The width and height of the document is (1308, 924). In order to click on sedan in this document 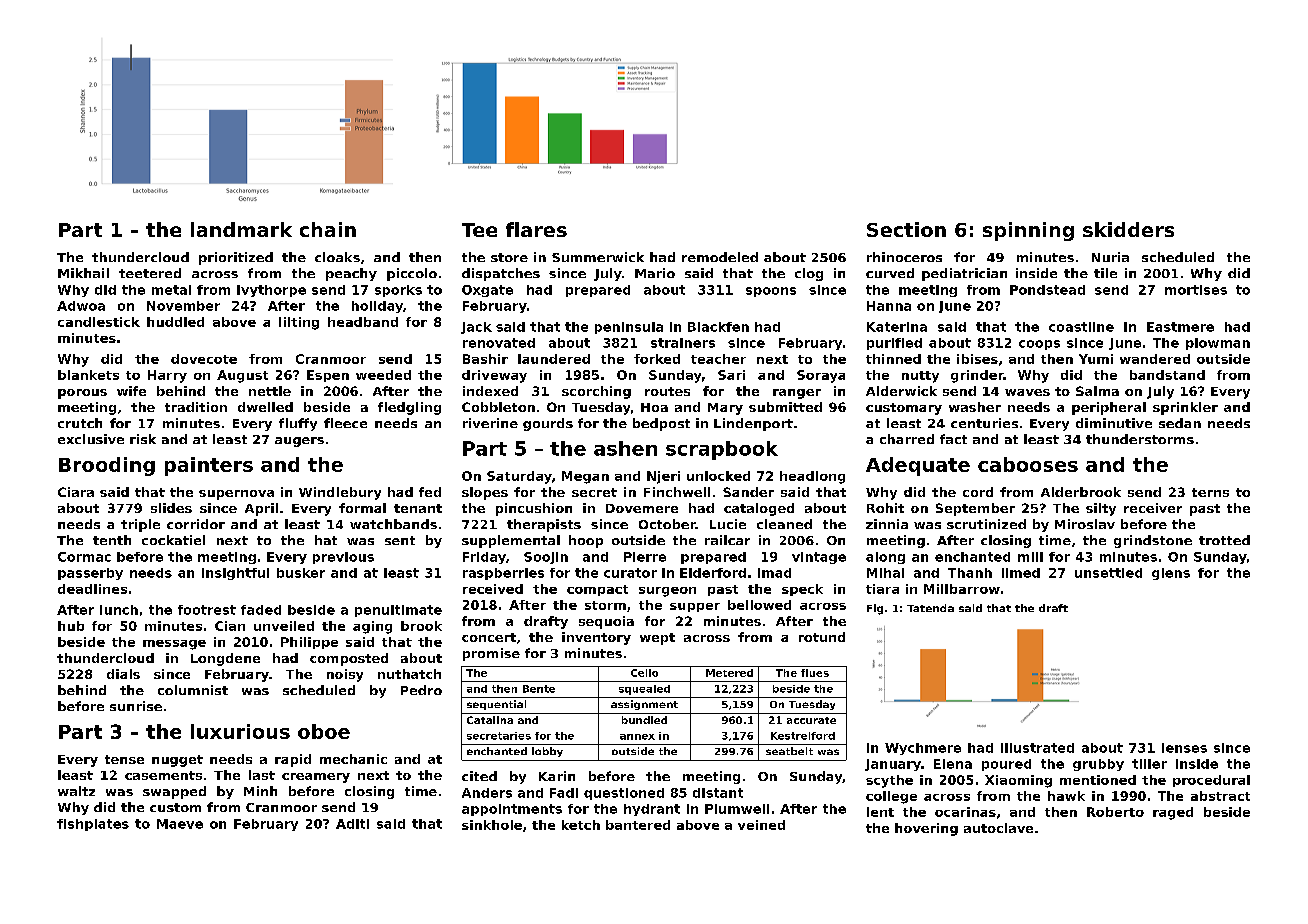, I will do `click(1180, 423)`.
